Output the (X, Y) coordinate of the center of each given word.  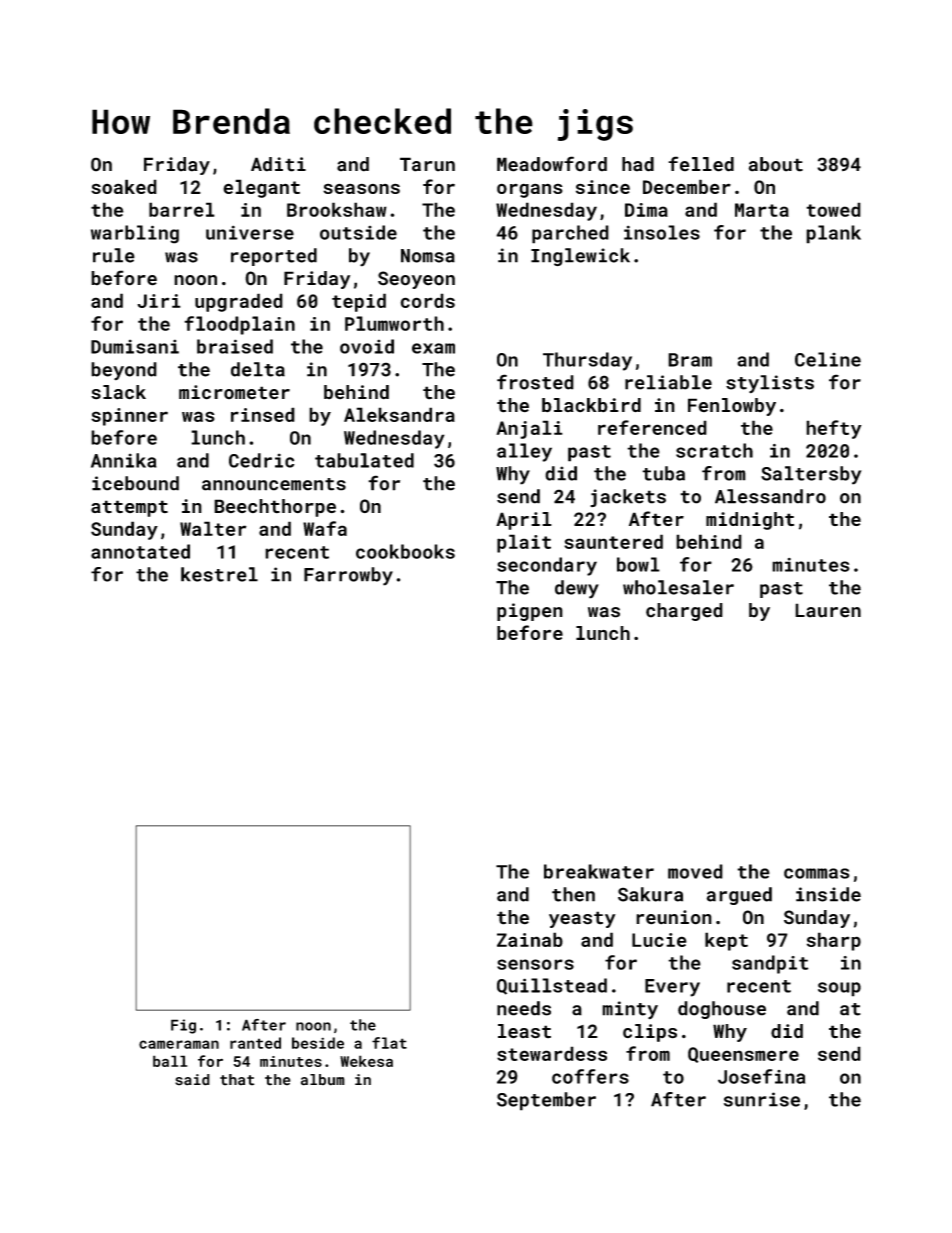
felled (701, 164)
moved (695, 871)
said (192, 1080)
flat (389, 1043)
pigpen (530, 612)
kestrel (219, 574)
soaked (124, 186)
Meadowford (552, 164)
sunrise (762, 1099)
